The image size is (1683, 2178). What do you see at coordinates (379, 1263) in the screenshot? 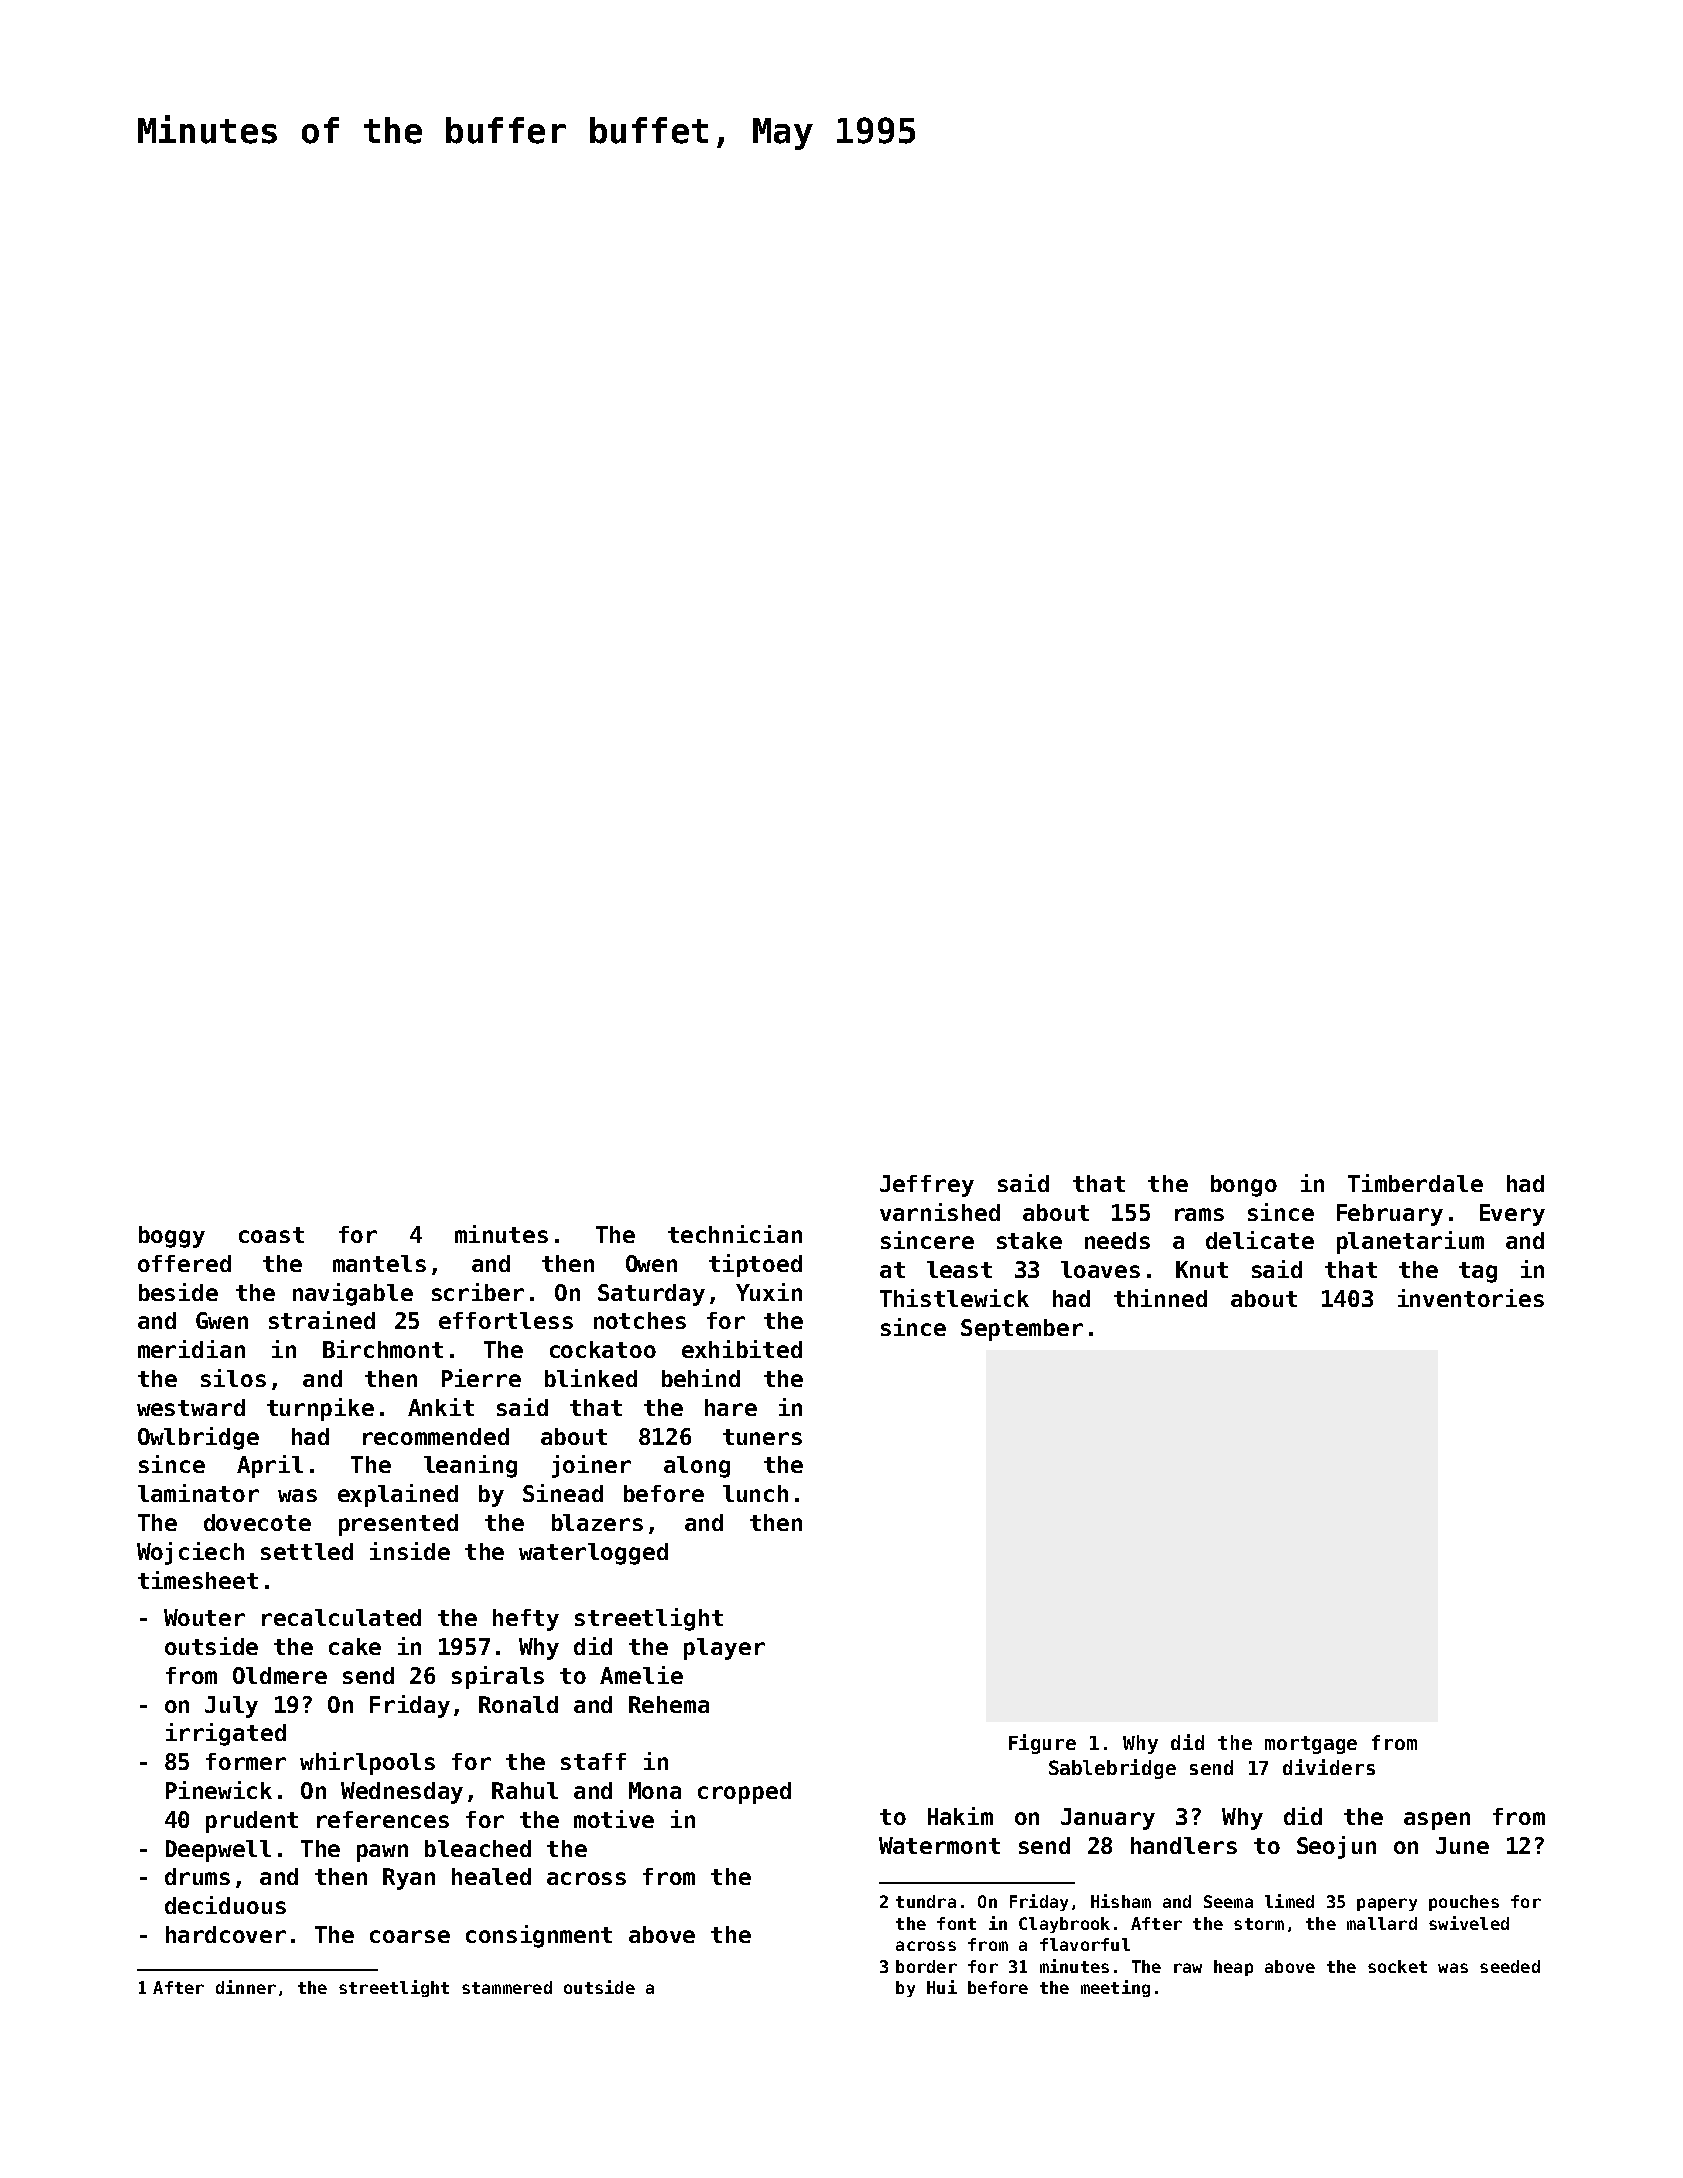
I see `mantels` at bounding box center [379, 1263].
